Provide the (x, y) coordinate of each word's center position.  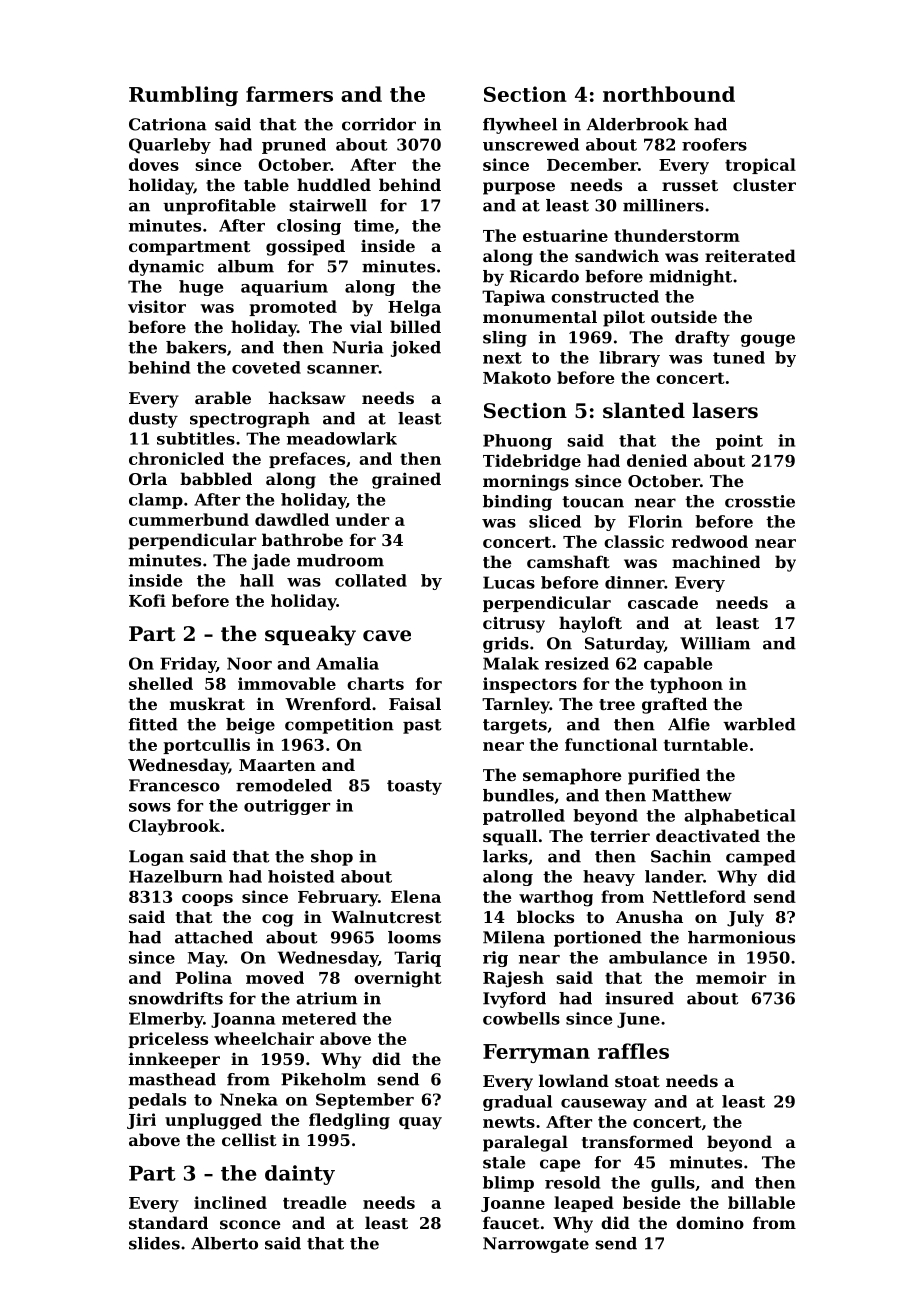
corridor (379, 124)
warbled (759, 724)
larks (505, 856)
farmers (289, 94)
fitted (153, 724)
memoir (731, 977)
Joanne (513, 1204)
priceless (168, 1040)
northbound (669, 94)
